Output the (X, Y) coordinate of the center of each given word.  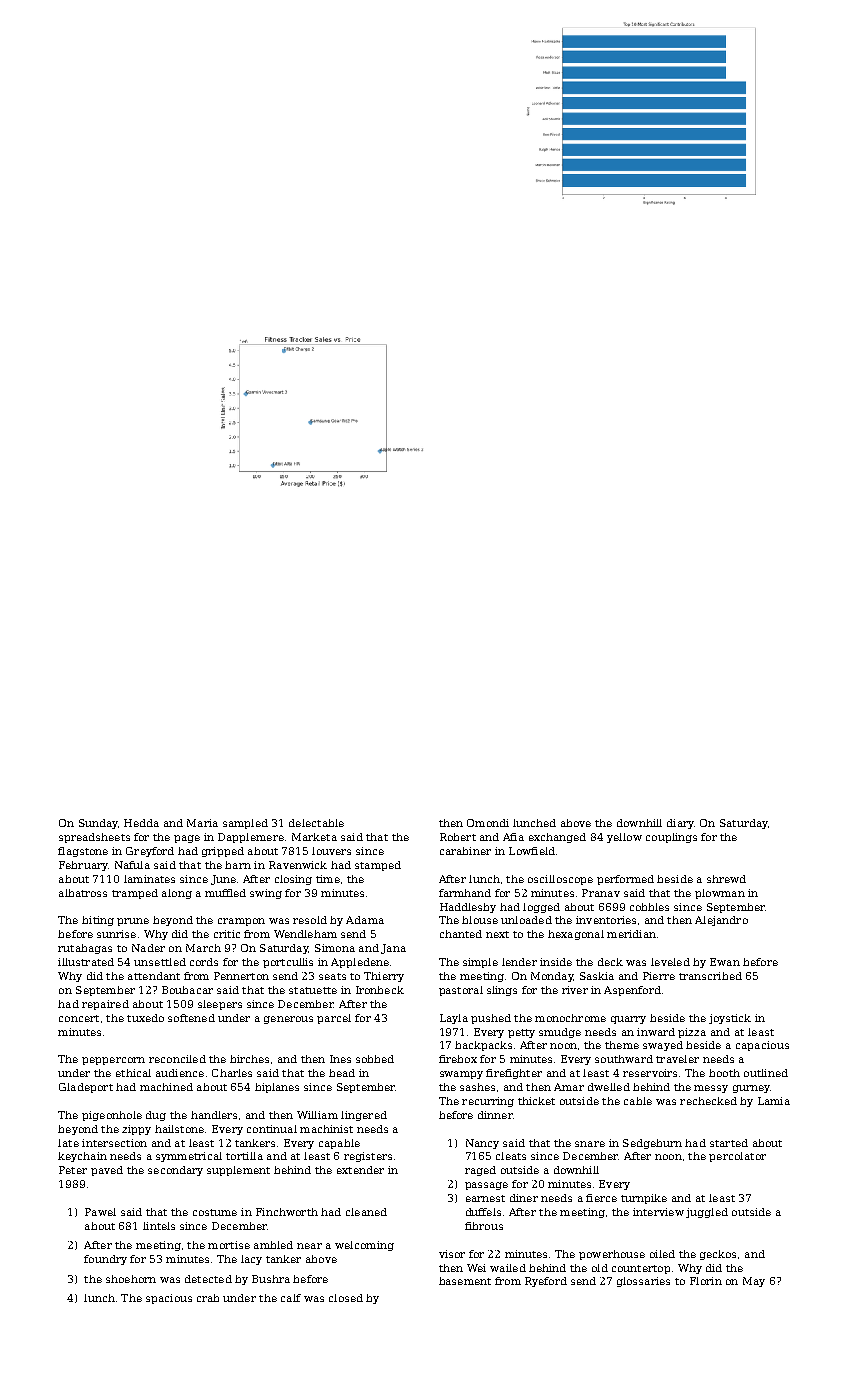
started (729, 1143)
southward (624, 1059)
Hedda (141, 823)
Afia (513, 837)
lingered (364, 1116)
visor (452, 1254)
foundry (105, 1260)
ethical (133, 1073)
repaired (105, 1005)
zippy (136, 1130)
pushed (491, 1019)
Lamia (774, 1101)
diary (680, 824)
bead (342, 1073)
